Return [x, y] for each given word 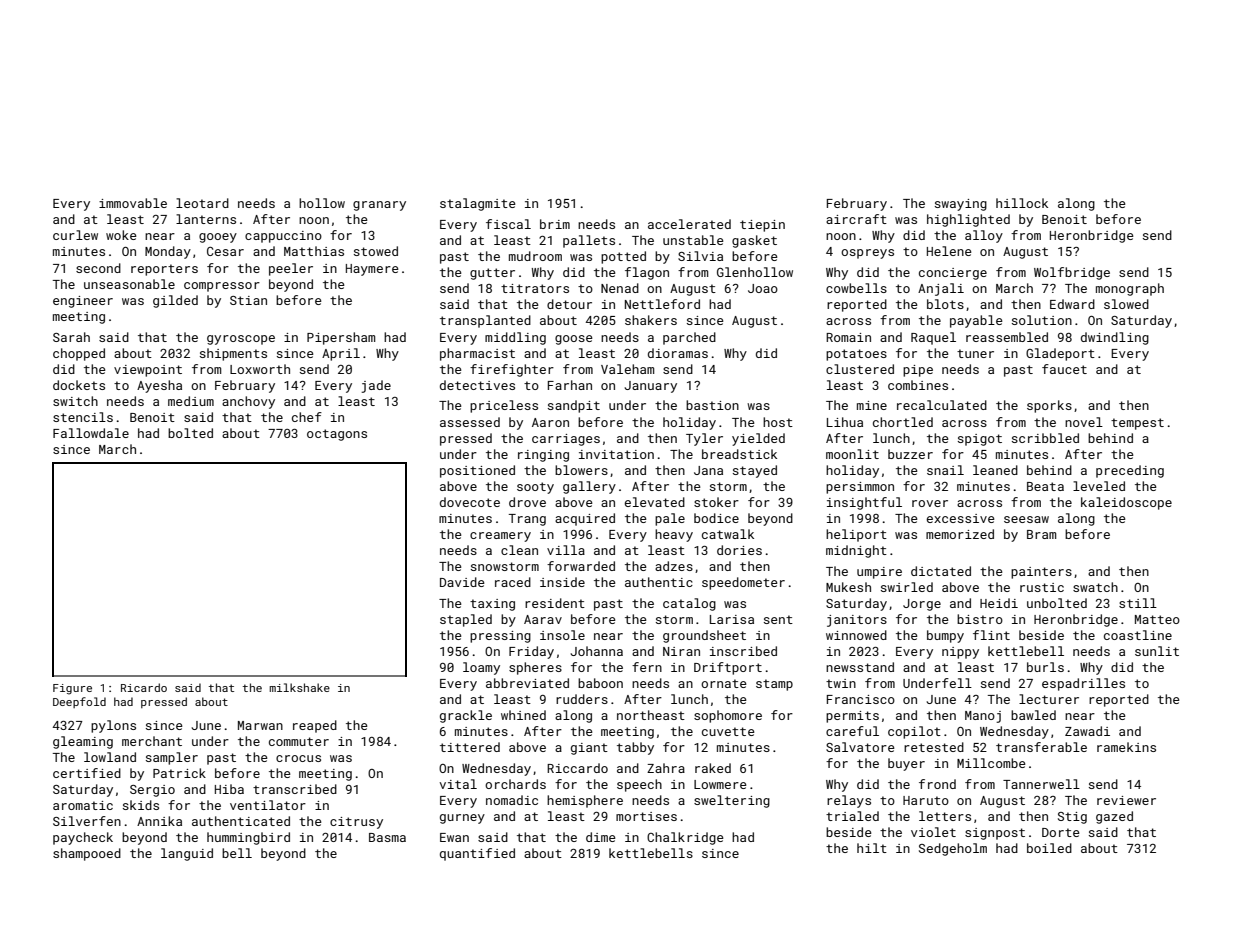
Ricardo [144, 687]
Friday [531, 652]
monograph [1130, 289]
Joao [763, 288]
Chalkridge [685, 838]
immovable [133, 203]
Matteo [1157, 619]
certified [87, 773]
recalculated [942, 405]
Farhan [570, 385]
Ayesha [159, 386]
